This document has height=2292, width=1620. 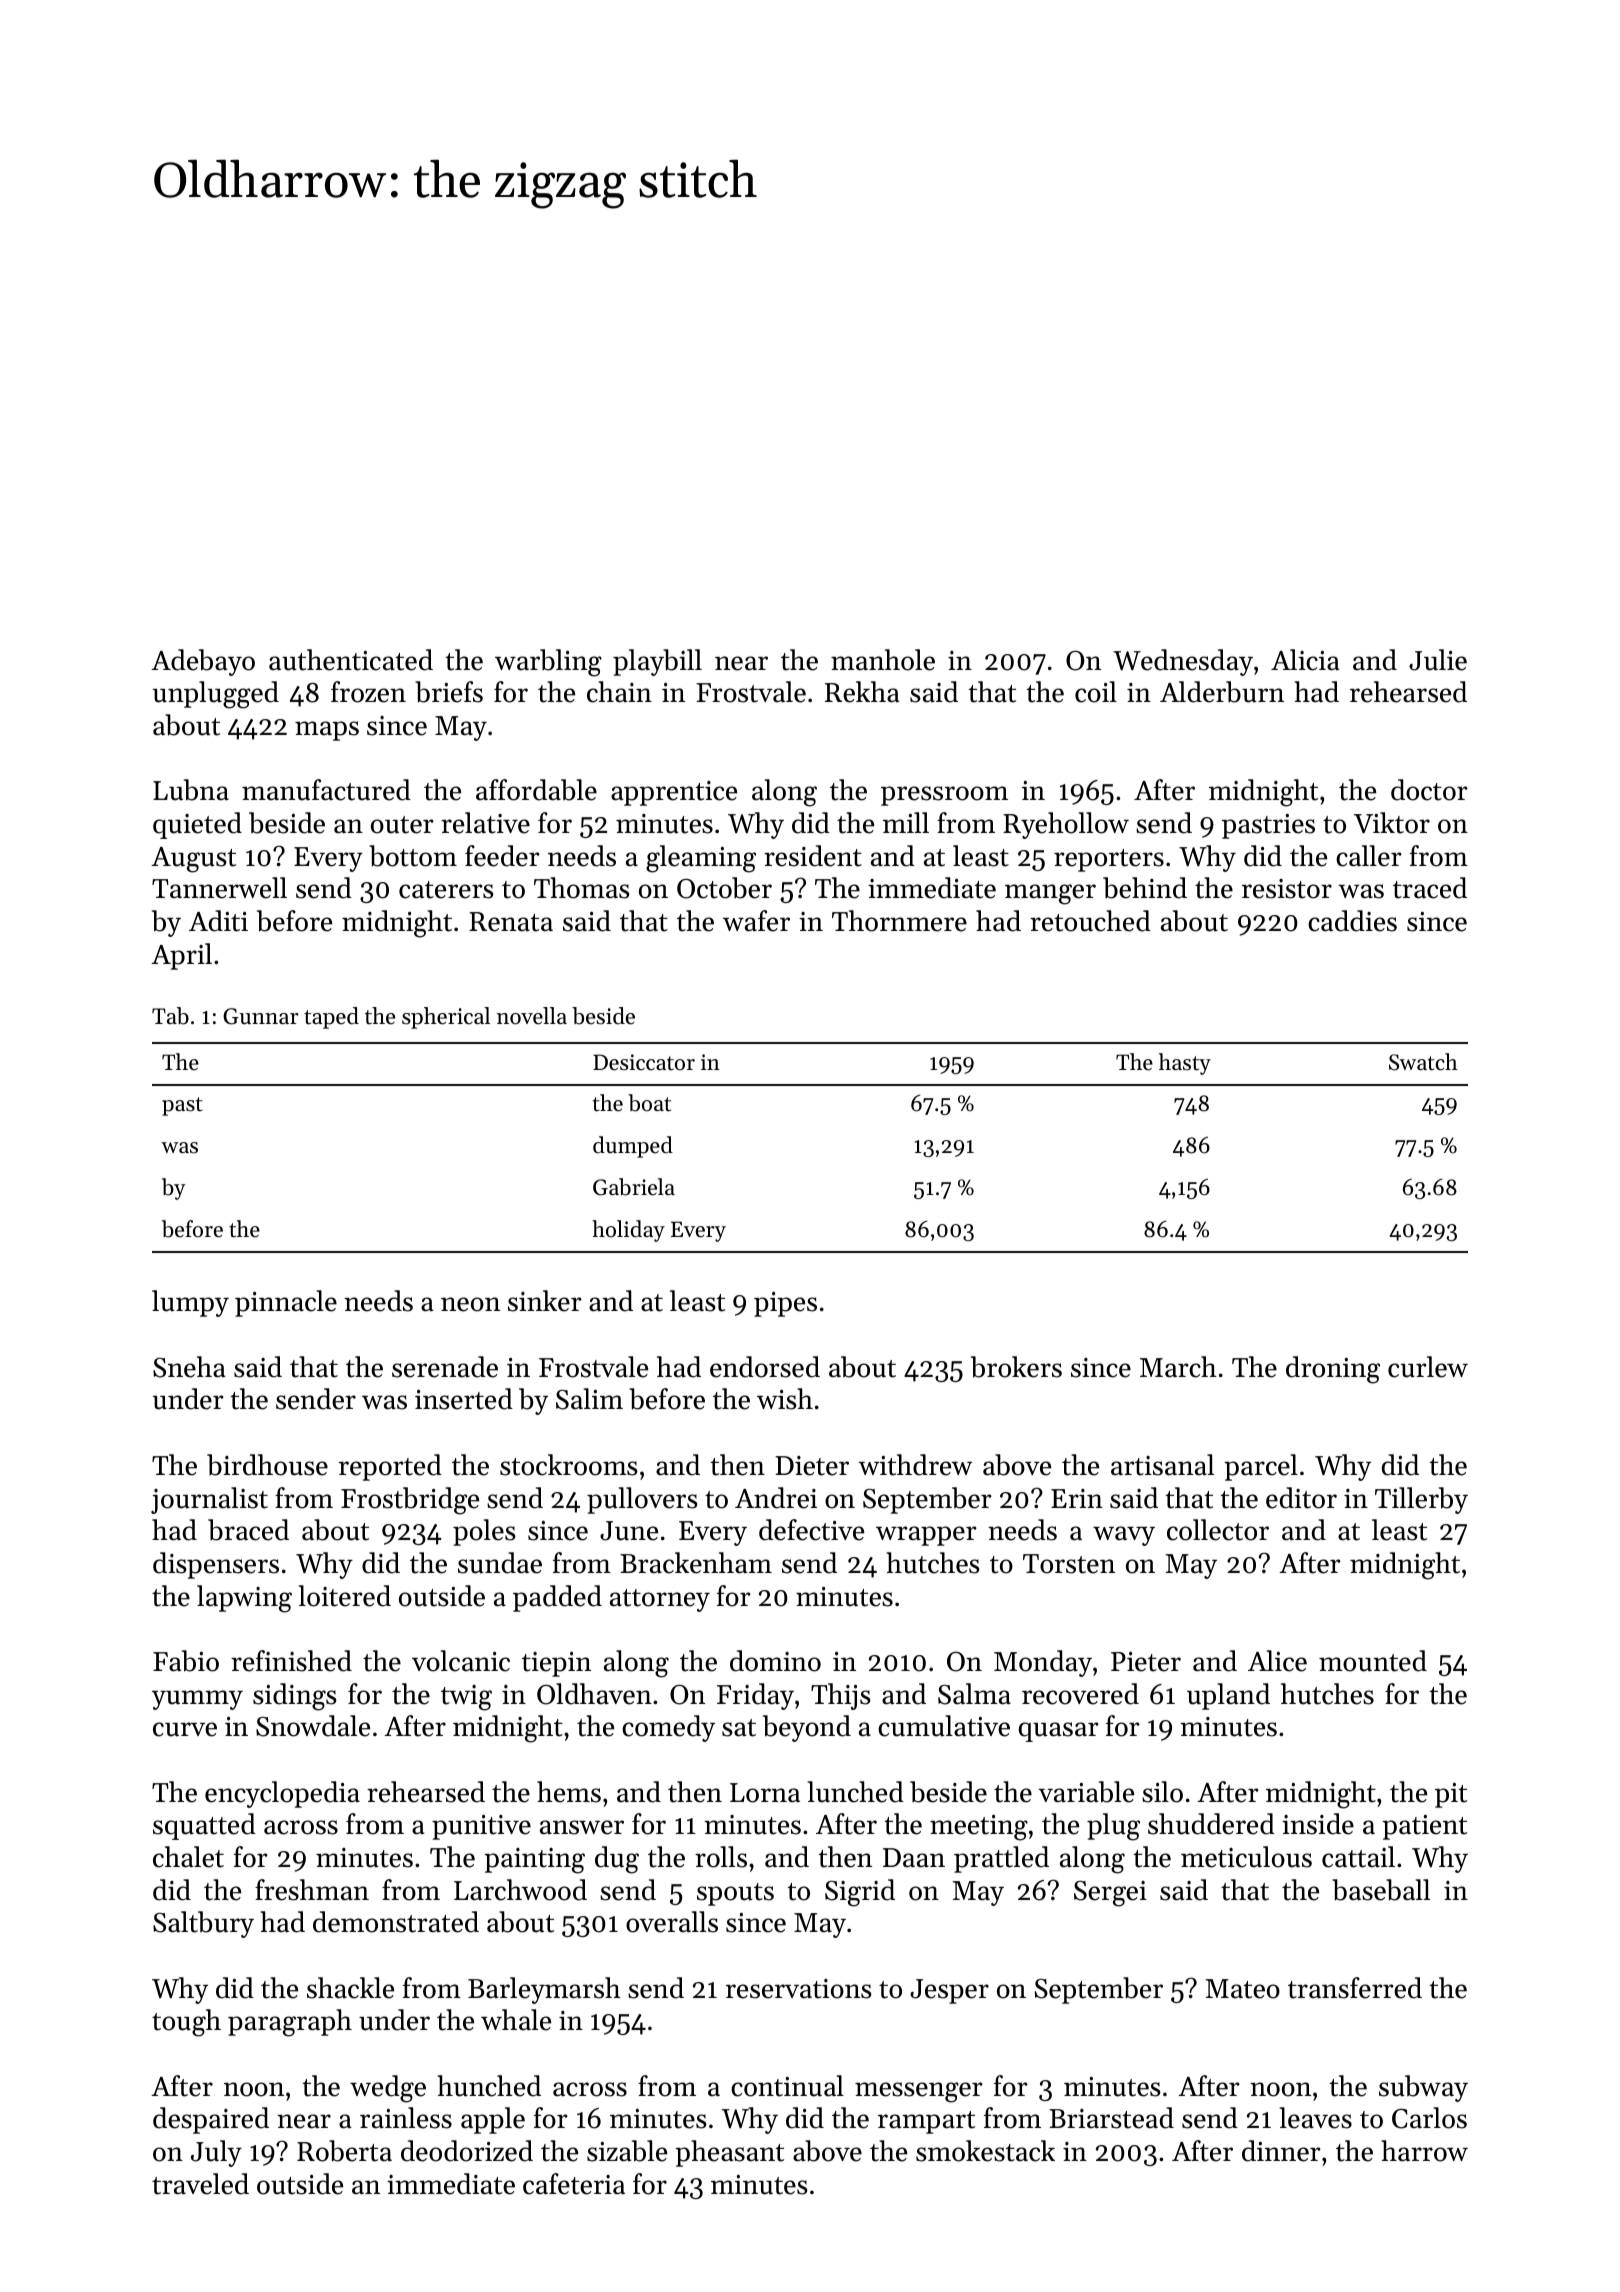 I want to click on curlew, so click(x=1428, y=1367).
